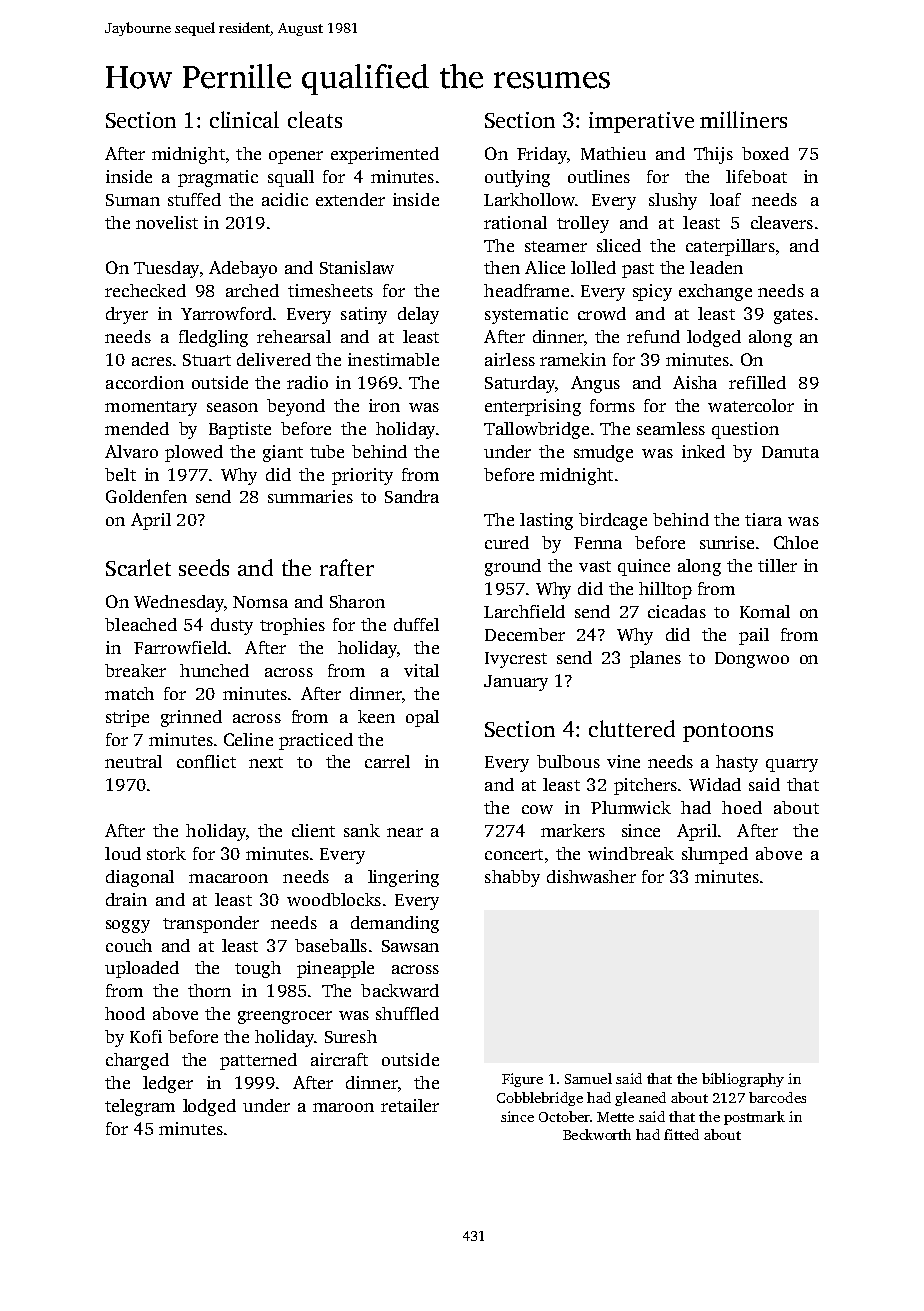 This page has height=1311, width=924. Describe the element at coordinates (218, 178) in the page. I see `pragmatic` at that location.
